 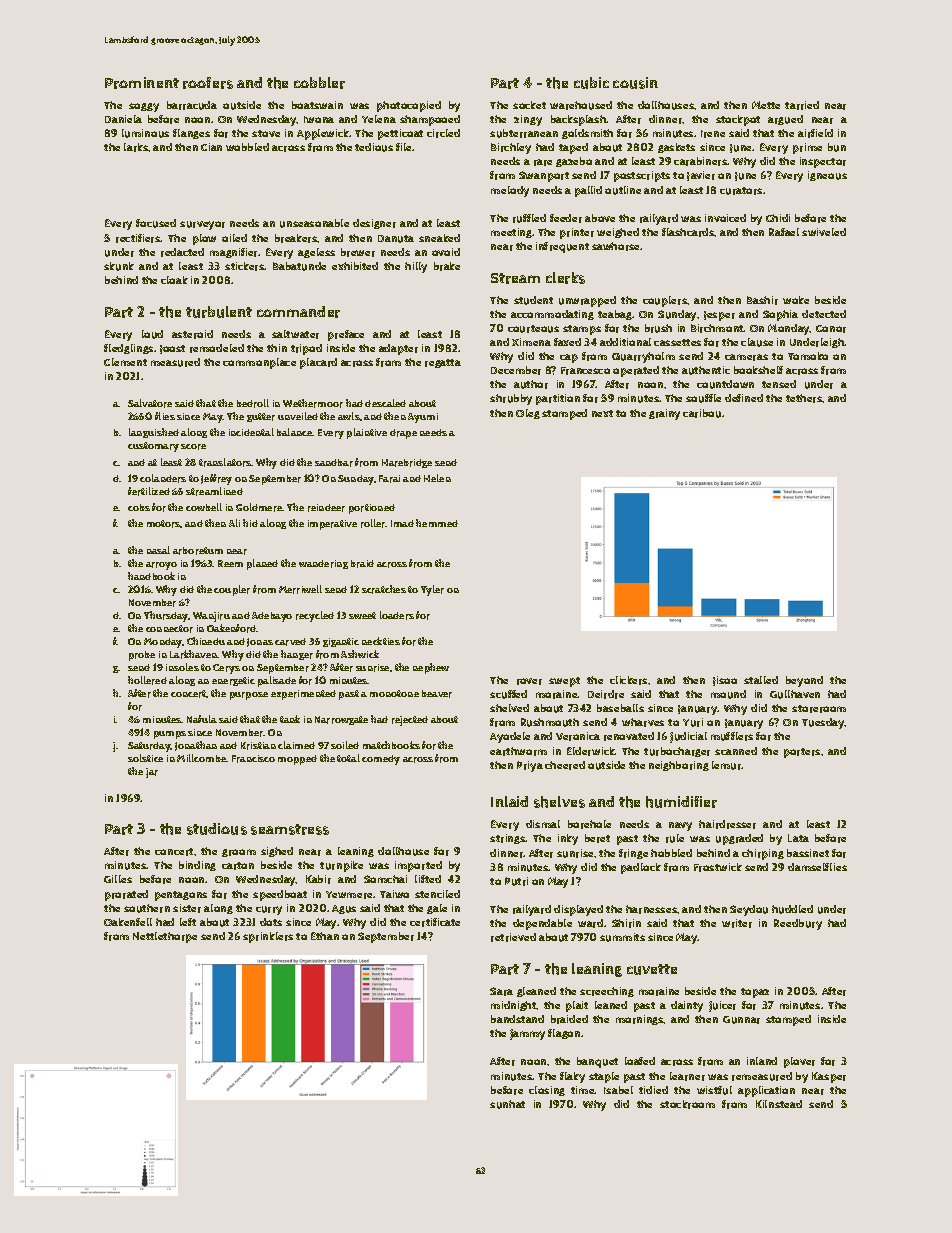 What do you see at coordinates (165, 937) in the screenshot?
I see `Nettlethorpe` at bounding box center [165, 937].
